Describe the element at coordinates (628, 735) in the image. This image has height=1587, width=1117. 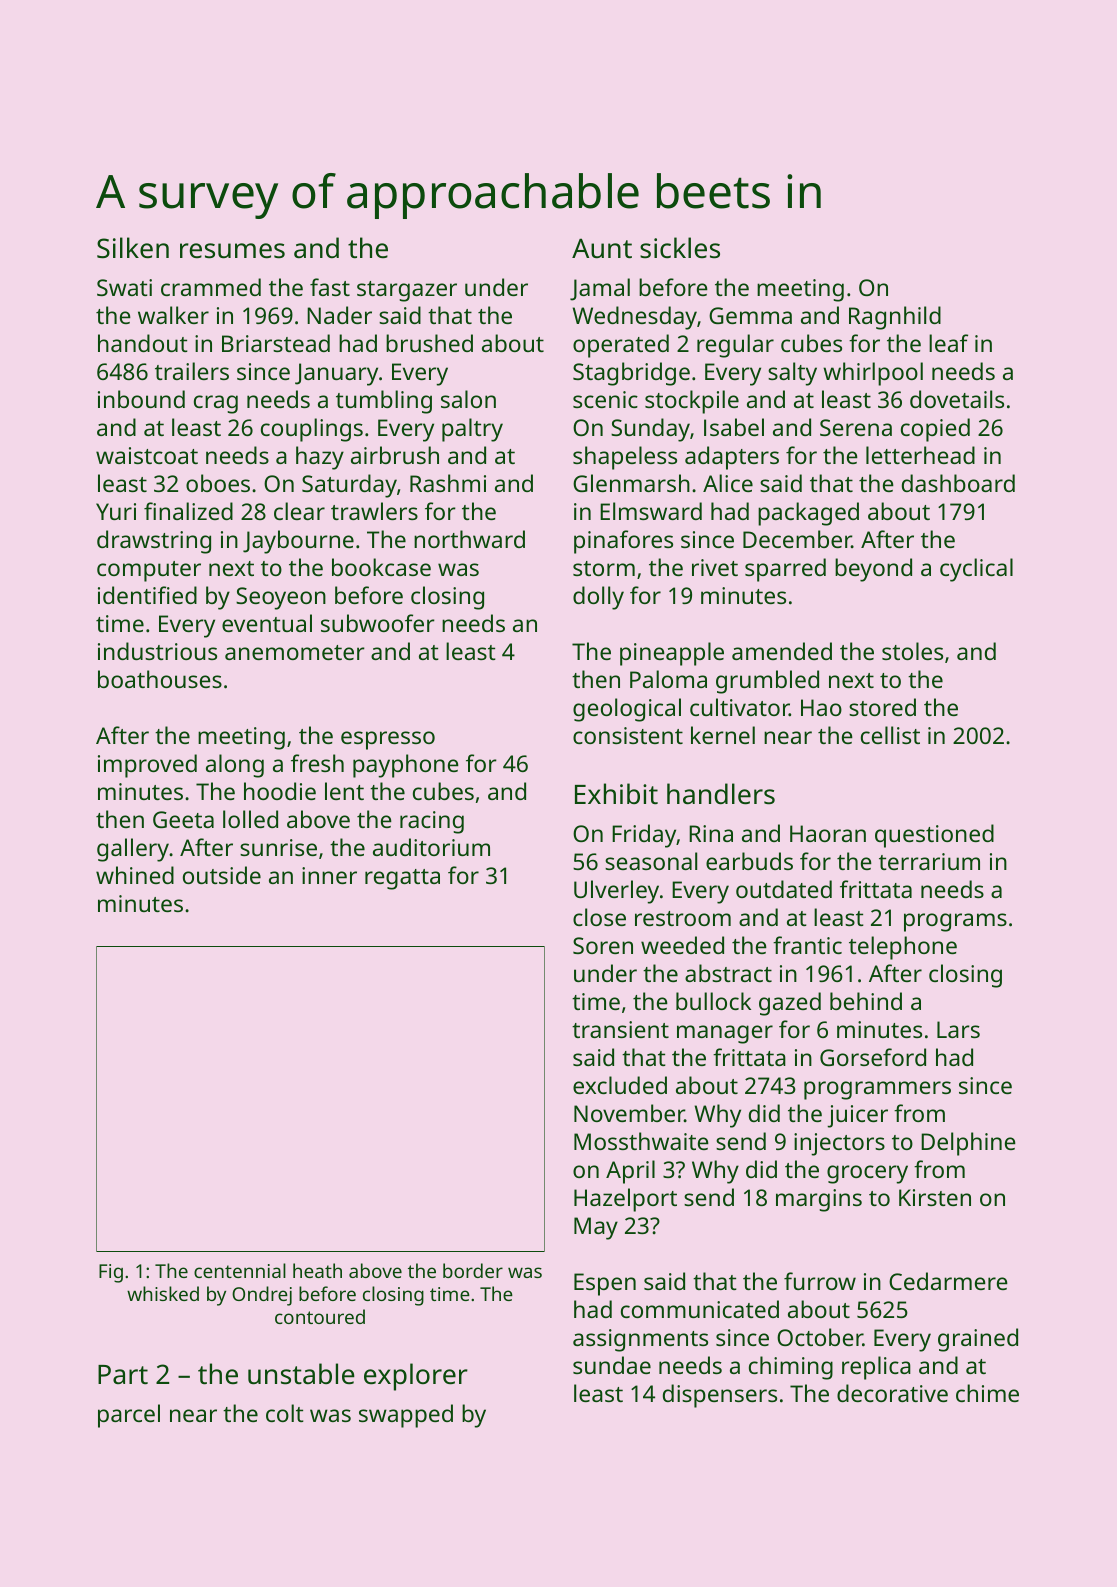
I see `consistent` at that location.
